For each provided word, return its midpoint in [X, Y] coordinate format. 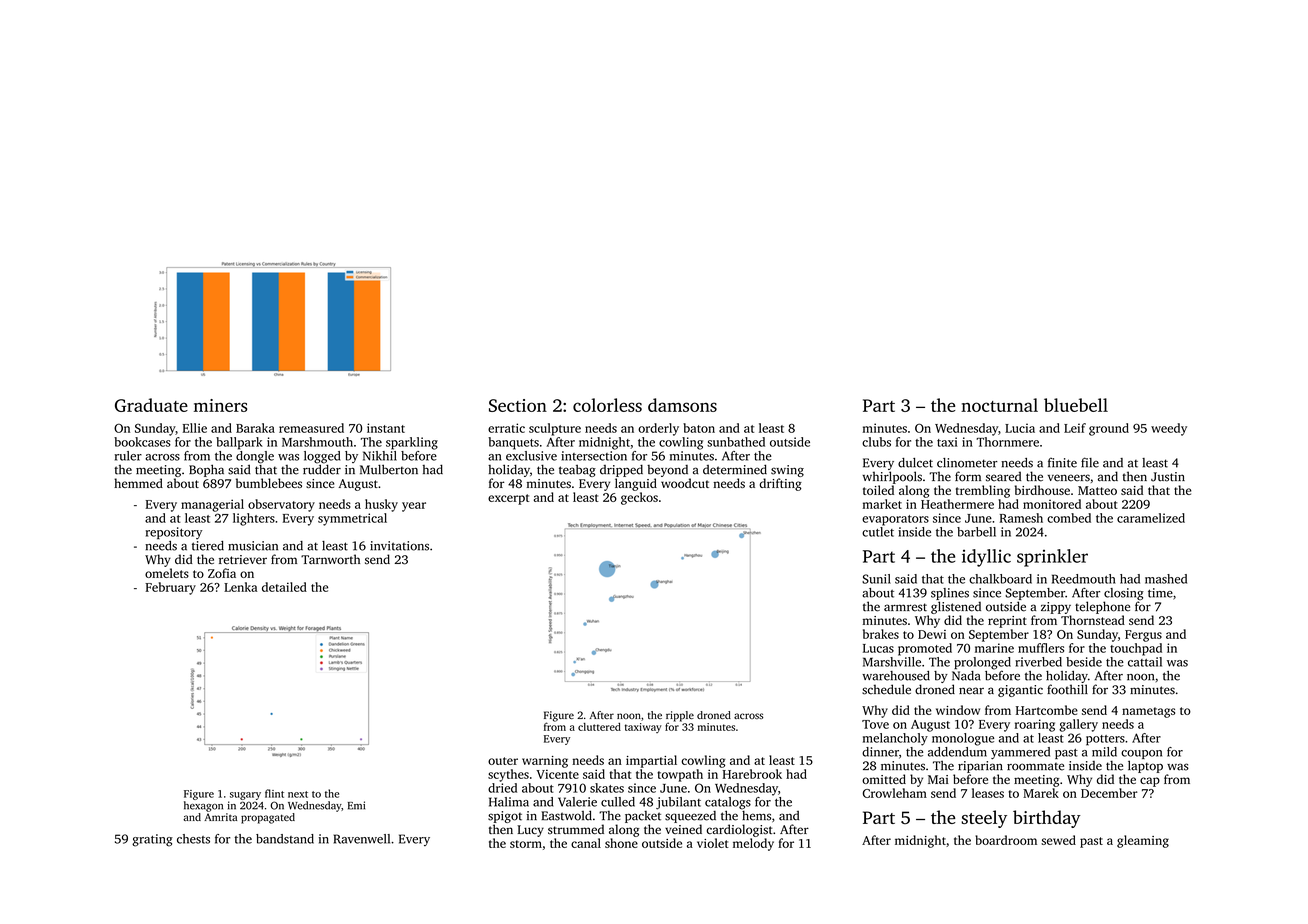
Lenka [240, 587]
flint [274, 793]
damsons [682, 405]
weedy [1169, 429]
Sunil [876, 579]
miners [220, 405]
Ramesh [1021, 518]
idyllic [986, 558]
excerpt [508, 499]
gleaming [1143, 841]
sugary [245, 796]
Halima [509, 802]
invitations [399, 546]
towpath [680, 775]
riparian [980, 767]
